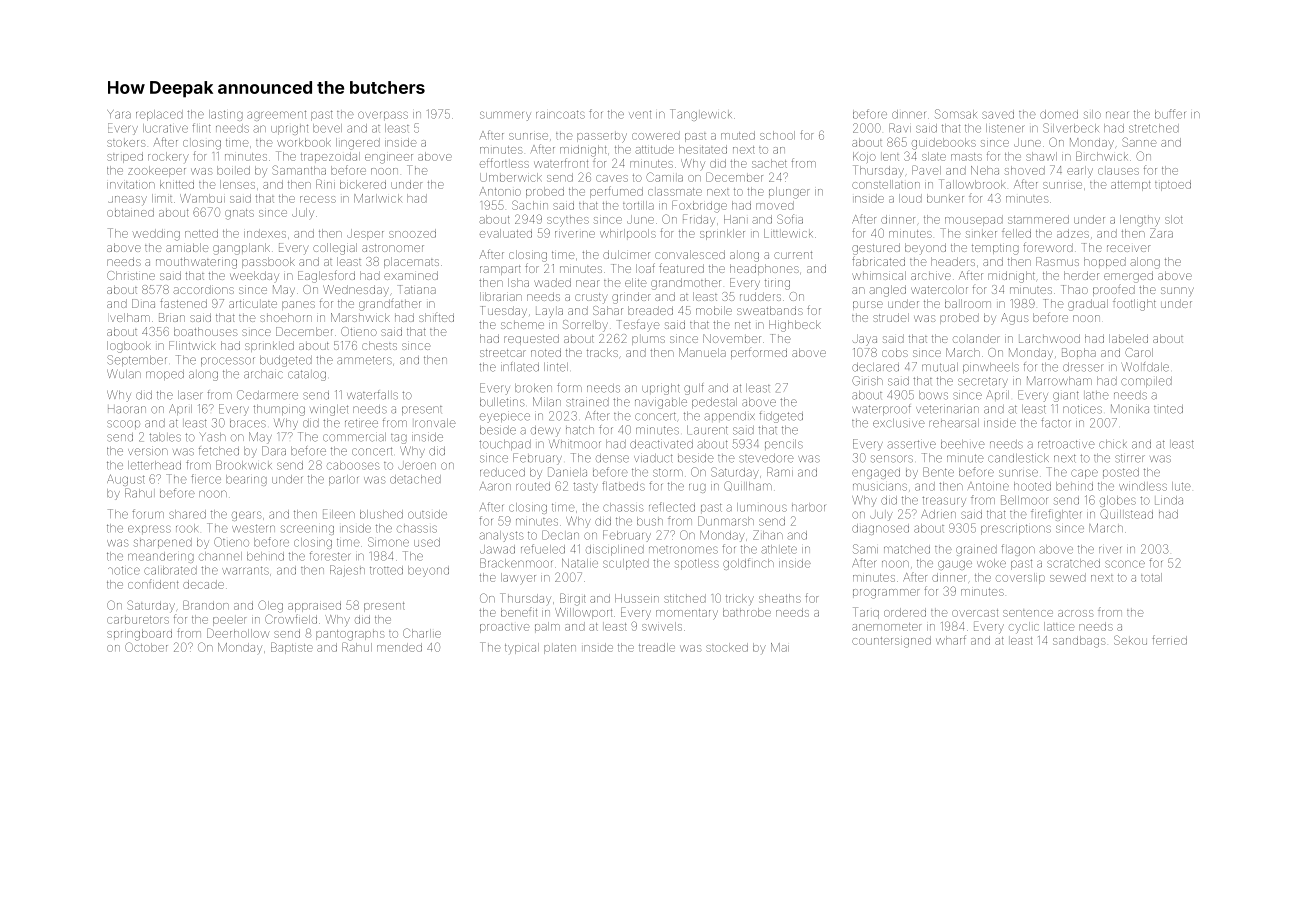 Image resolution: width=1308 pixels, height=924 pixels. What do you see at coordinates (998, 114) in the page?
I see `saved` at bounding box center [998, 114].
